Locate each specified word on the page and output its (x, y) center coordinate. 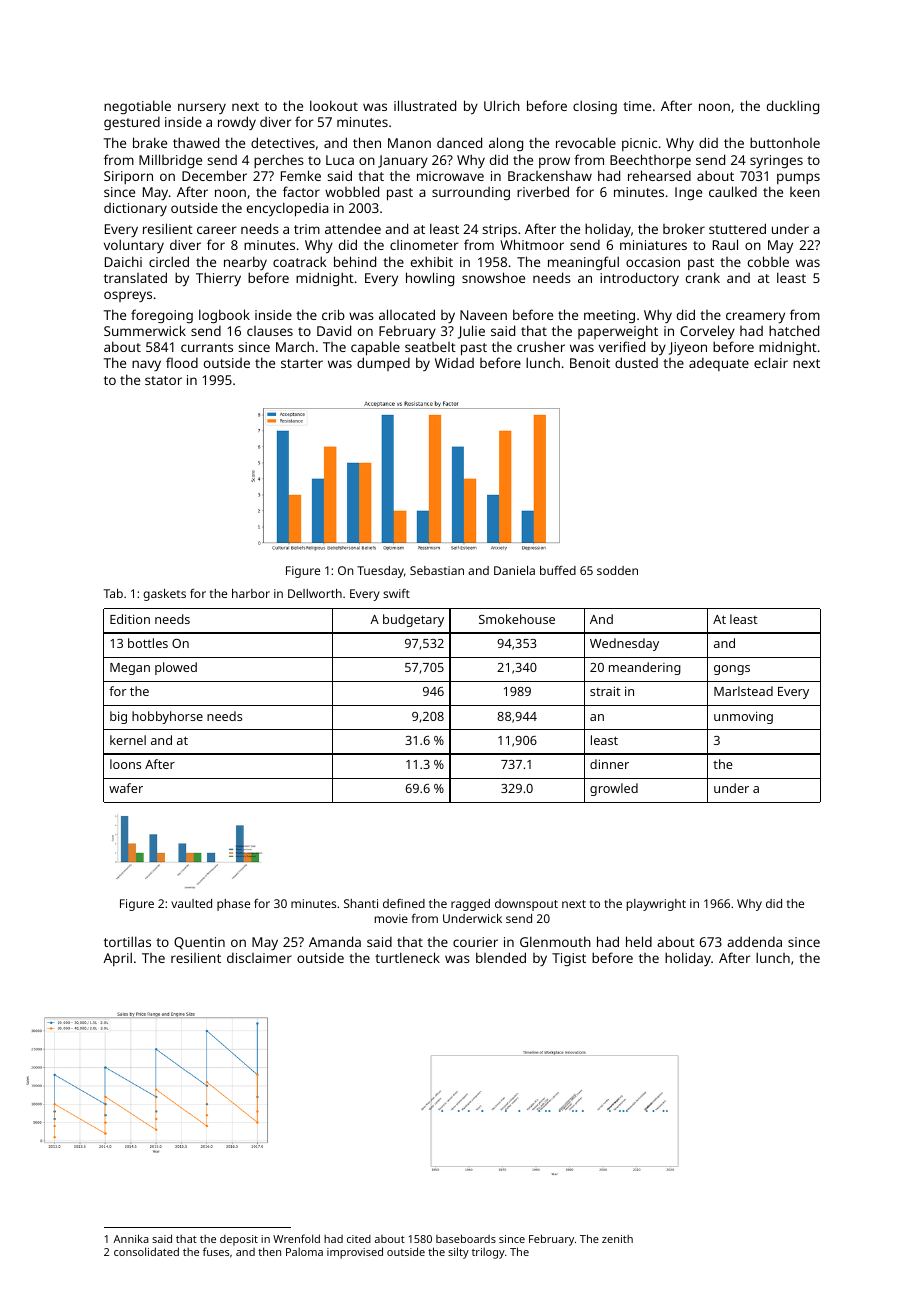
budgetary (413, 620)
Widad (454, 363)
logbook (224, 316)
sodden (617, 570)
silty (458, 1253)
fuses (216, 1251)
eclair (771, 362)
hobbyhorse (167, 717)
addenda (754, 941)
